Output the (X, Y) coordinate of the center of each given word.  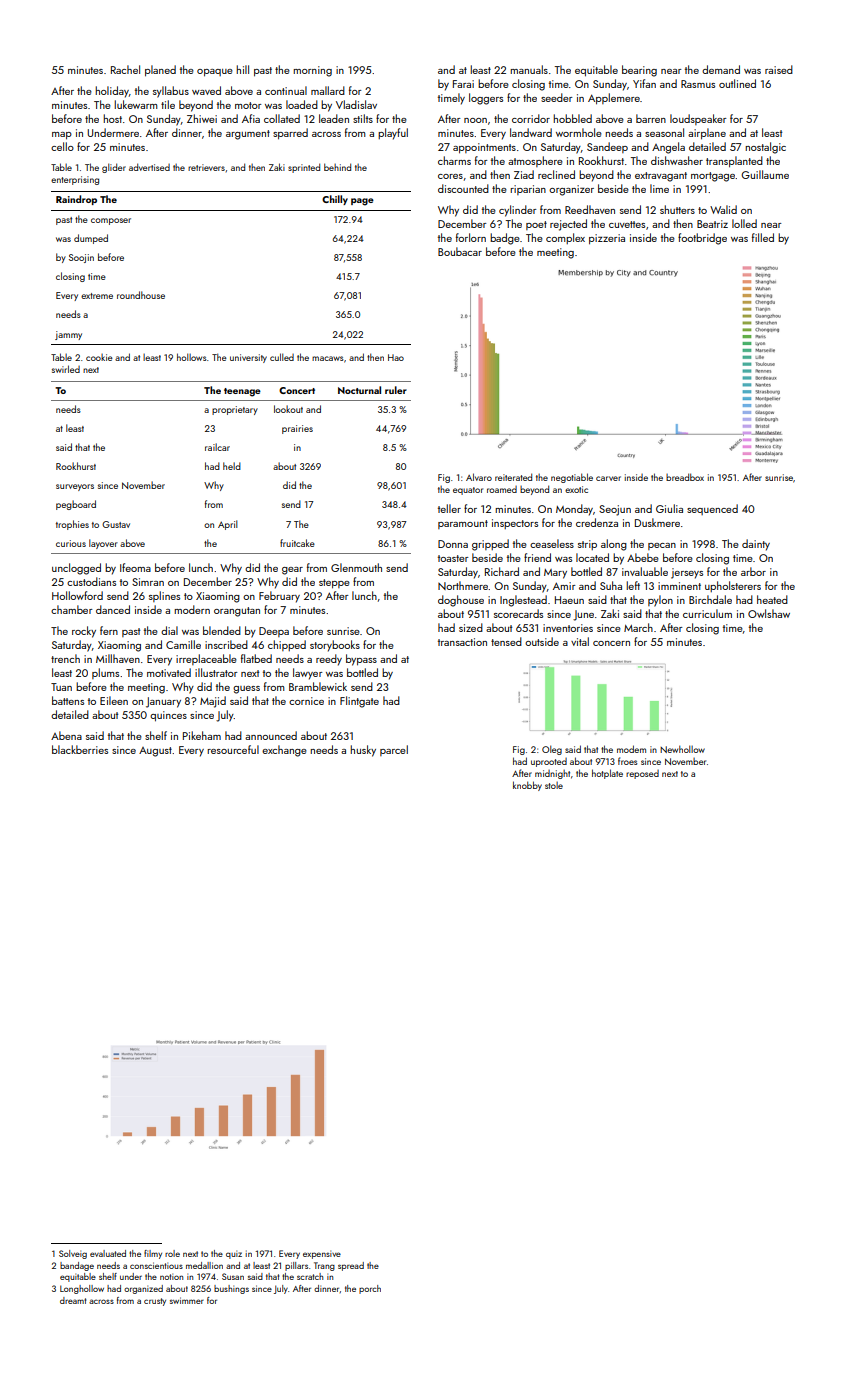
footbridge (702, 239)
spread (351, 1266)
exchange (284, 751)
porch (370, 1289)
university (248, 358)
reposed (642, 774)
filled (763, 237)
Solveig (73, 1254)
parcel (394, 750)
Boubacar (460, 251)
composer (111, 221)
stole (554, 785)
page (362, 202)
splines (164, 596)
